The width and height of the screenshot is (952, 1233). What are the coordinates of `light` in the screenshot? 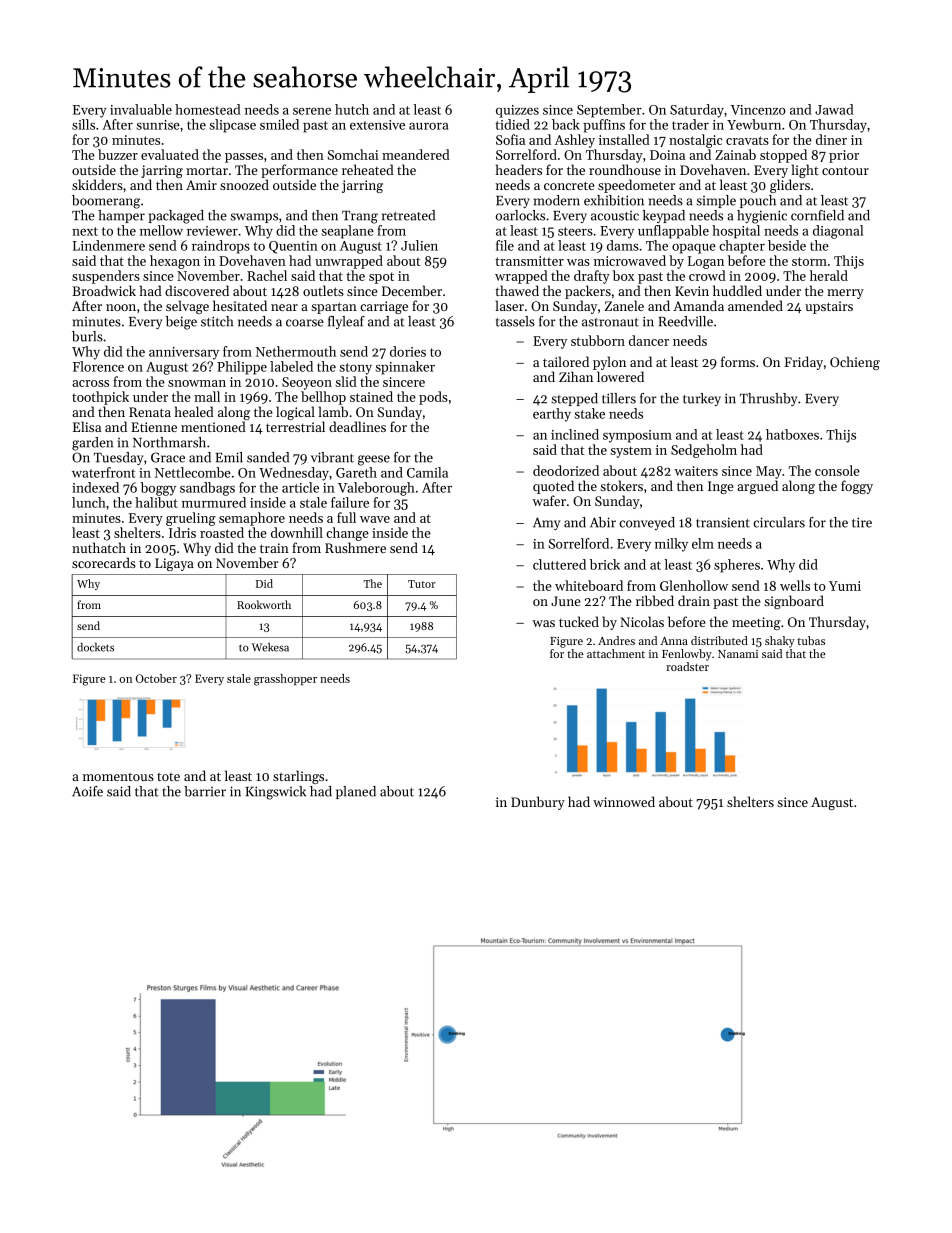 It's located at (805, 171).
